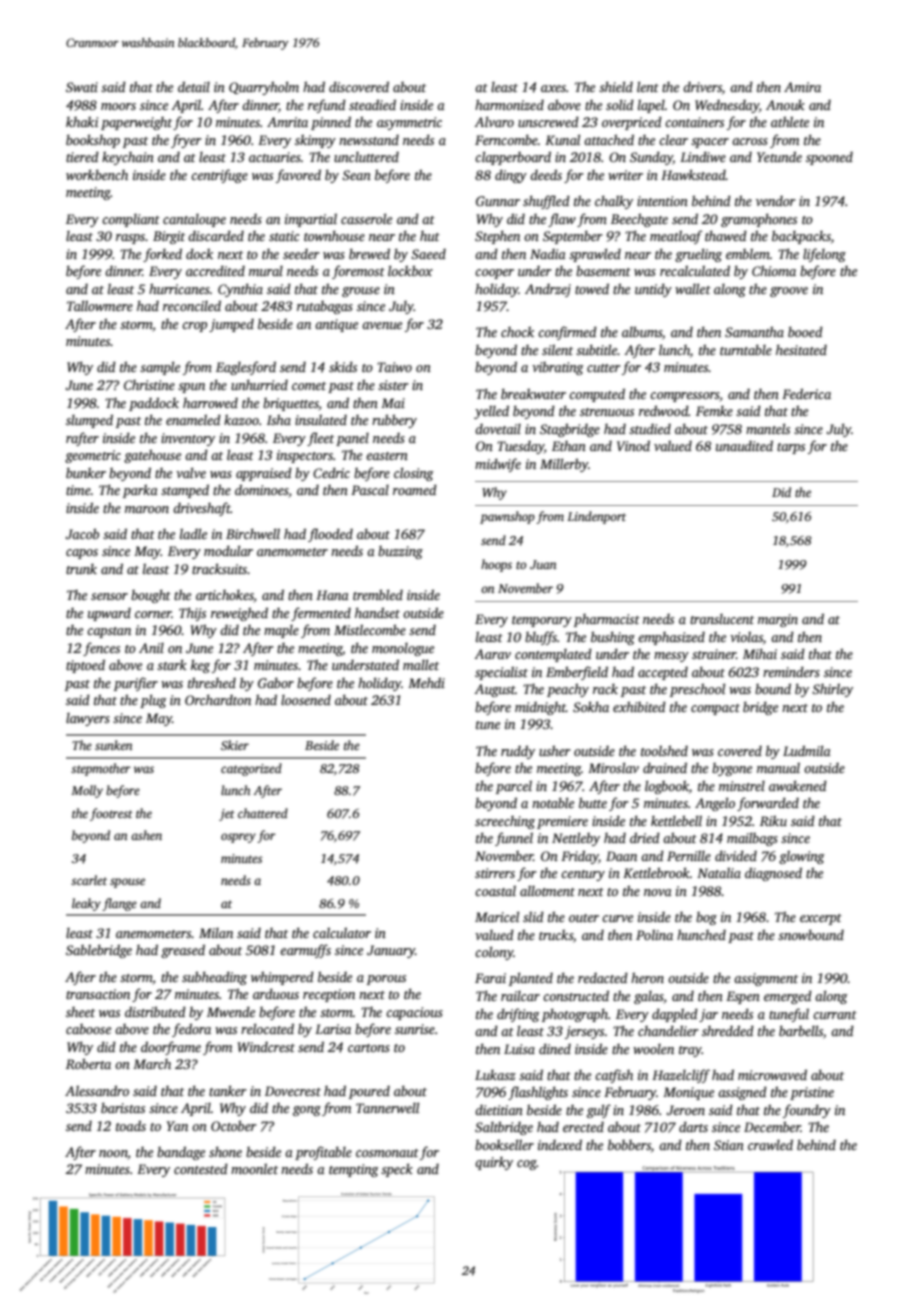 Image resolution: width=924 pixels, height=1314 pixels. Describe the element at coordinates (284, 236) in the document. I see `static` at that location.
